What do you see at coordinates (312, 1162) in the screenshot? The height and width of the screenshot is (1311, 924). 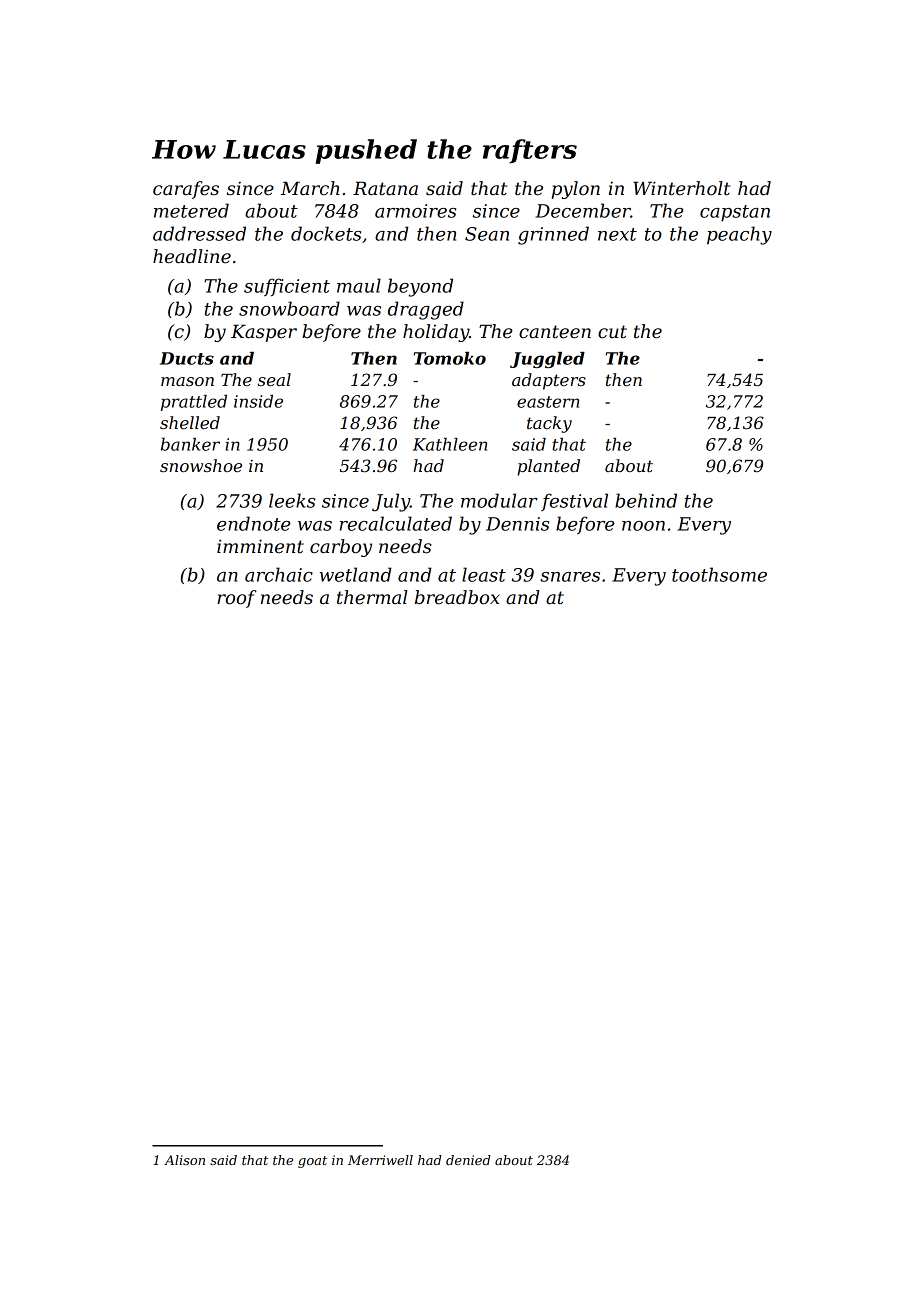 I see `goat` at bounding box center [312, 1162].
